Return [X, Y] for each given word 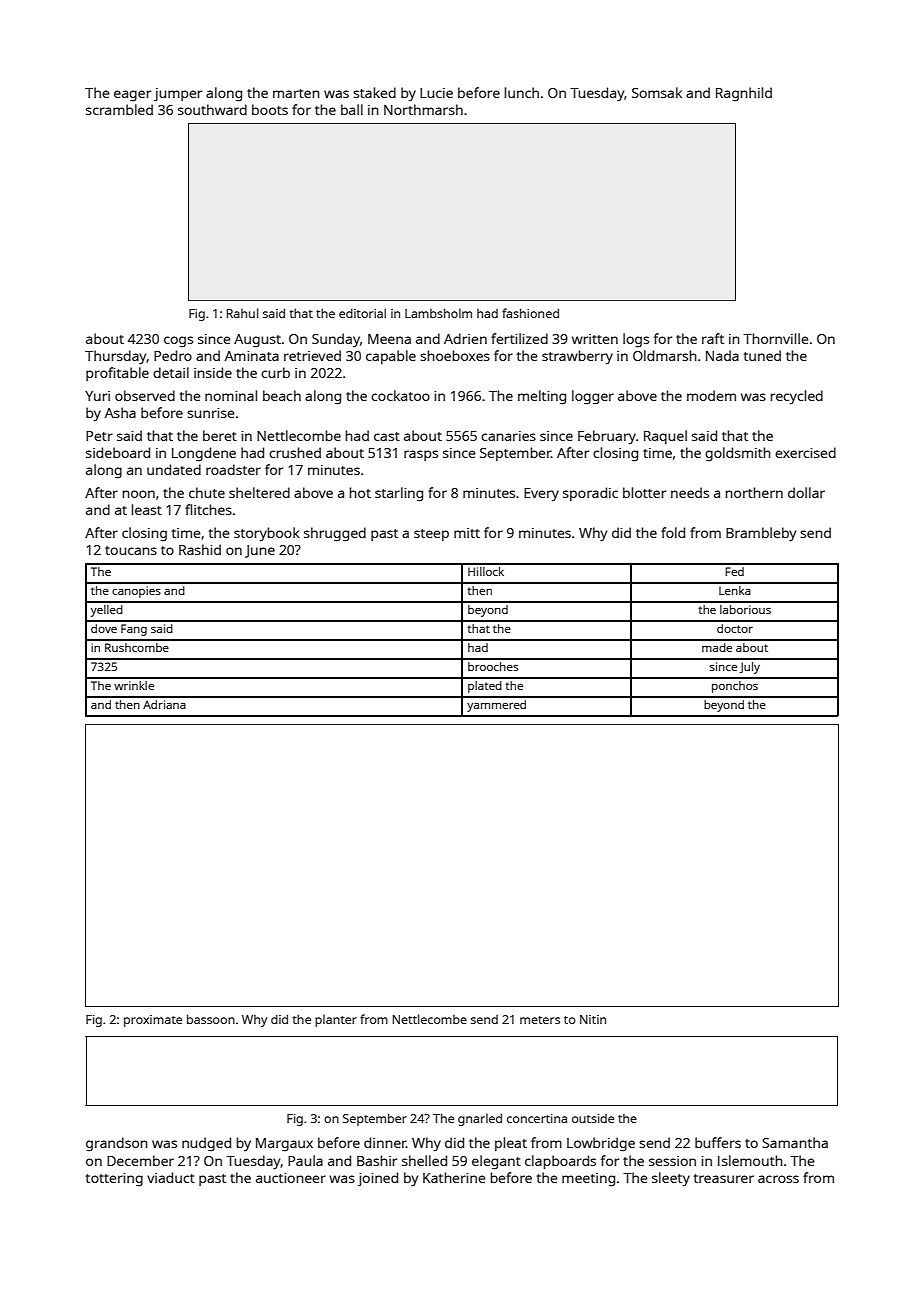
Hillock [486, 571]
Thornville [776, 338]
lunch [522, 92]
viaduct [171, 1177]
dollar [806, 492]
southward [212, 109]
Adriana [164, 704]
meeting [588, 1180]
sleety [671, 1179]
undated [174, 469]
